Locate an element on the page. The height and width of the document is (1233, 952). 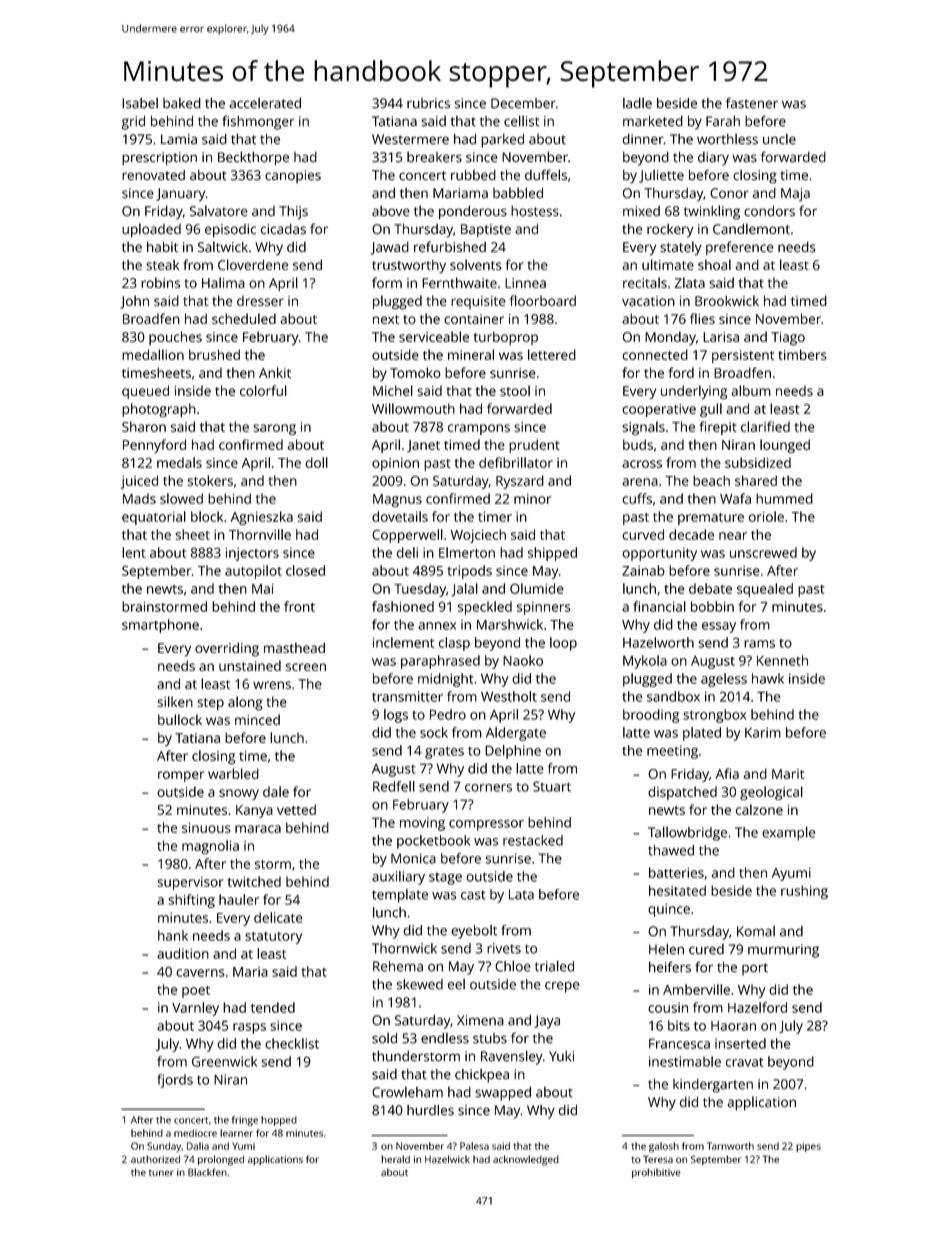
financial is located at coordinates (659, 606).
